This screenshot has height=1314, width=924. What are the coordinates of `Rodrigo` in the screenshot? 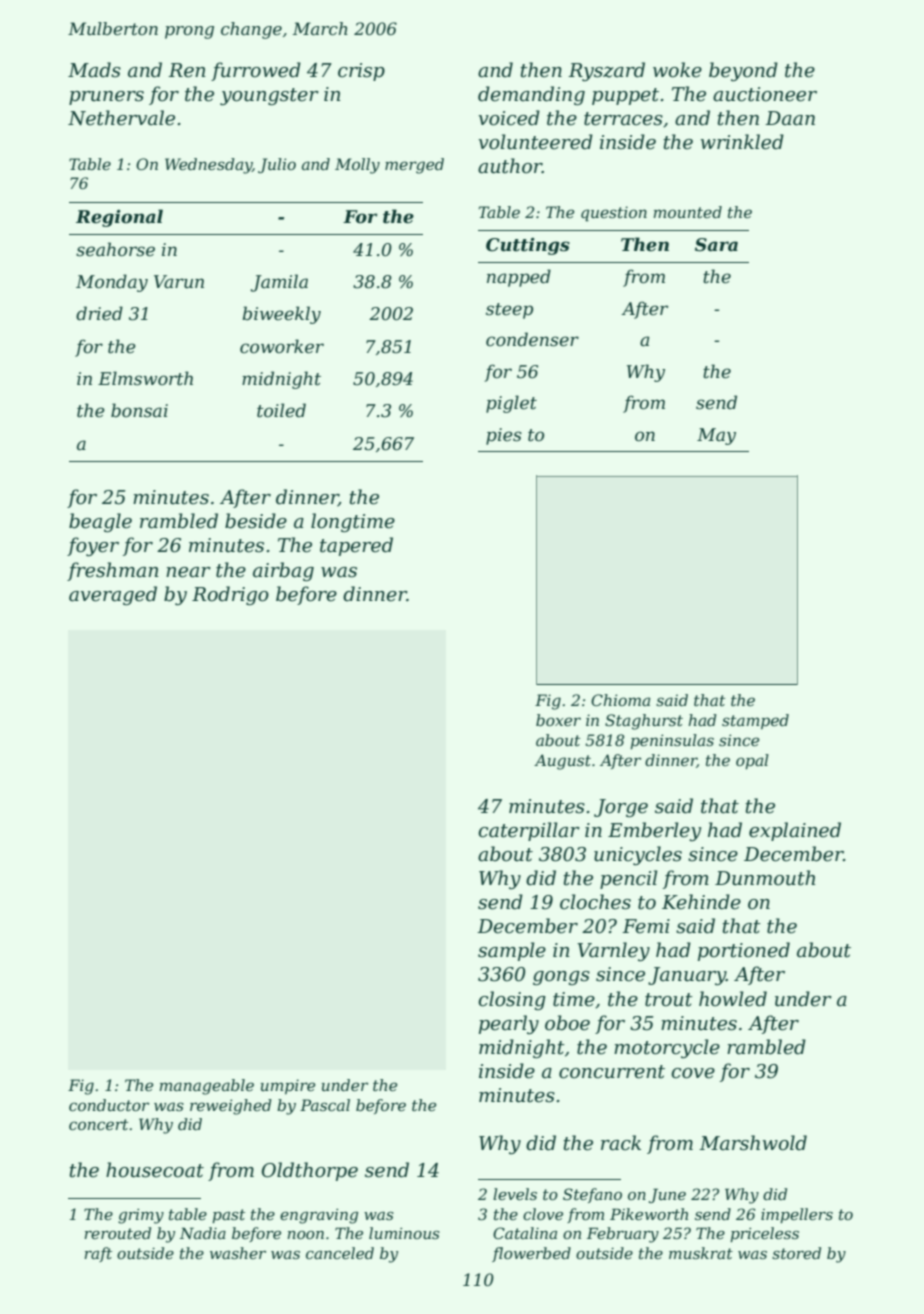 It's located at (230, 595).
